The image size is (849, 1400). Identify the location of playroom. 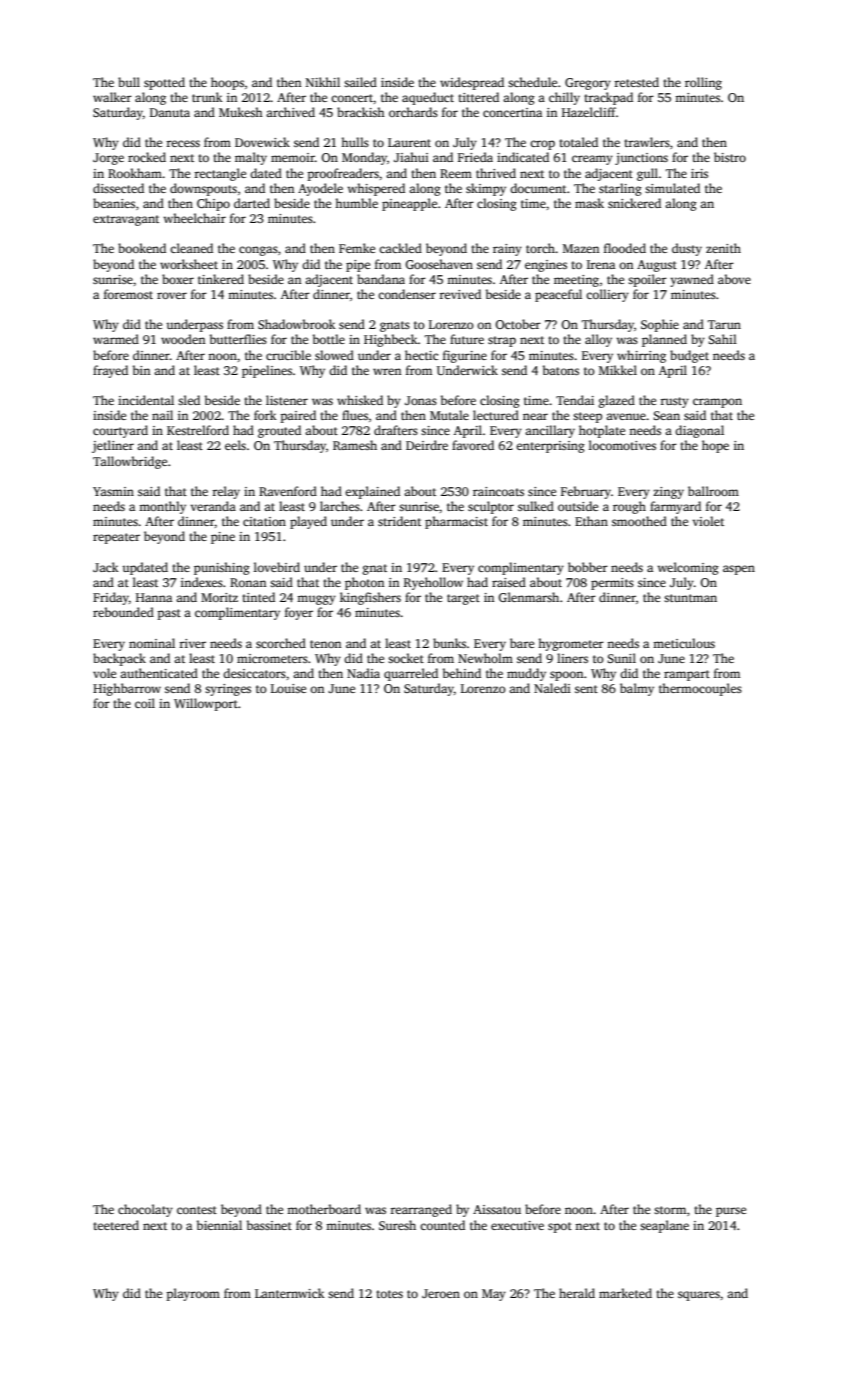
(193, 1294).
